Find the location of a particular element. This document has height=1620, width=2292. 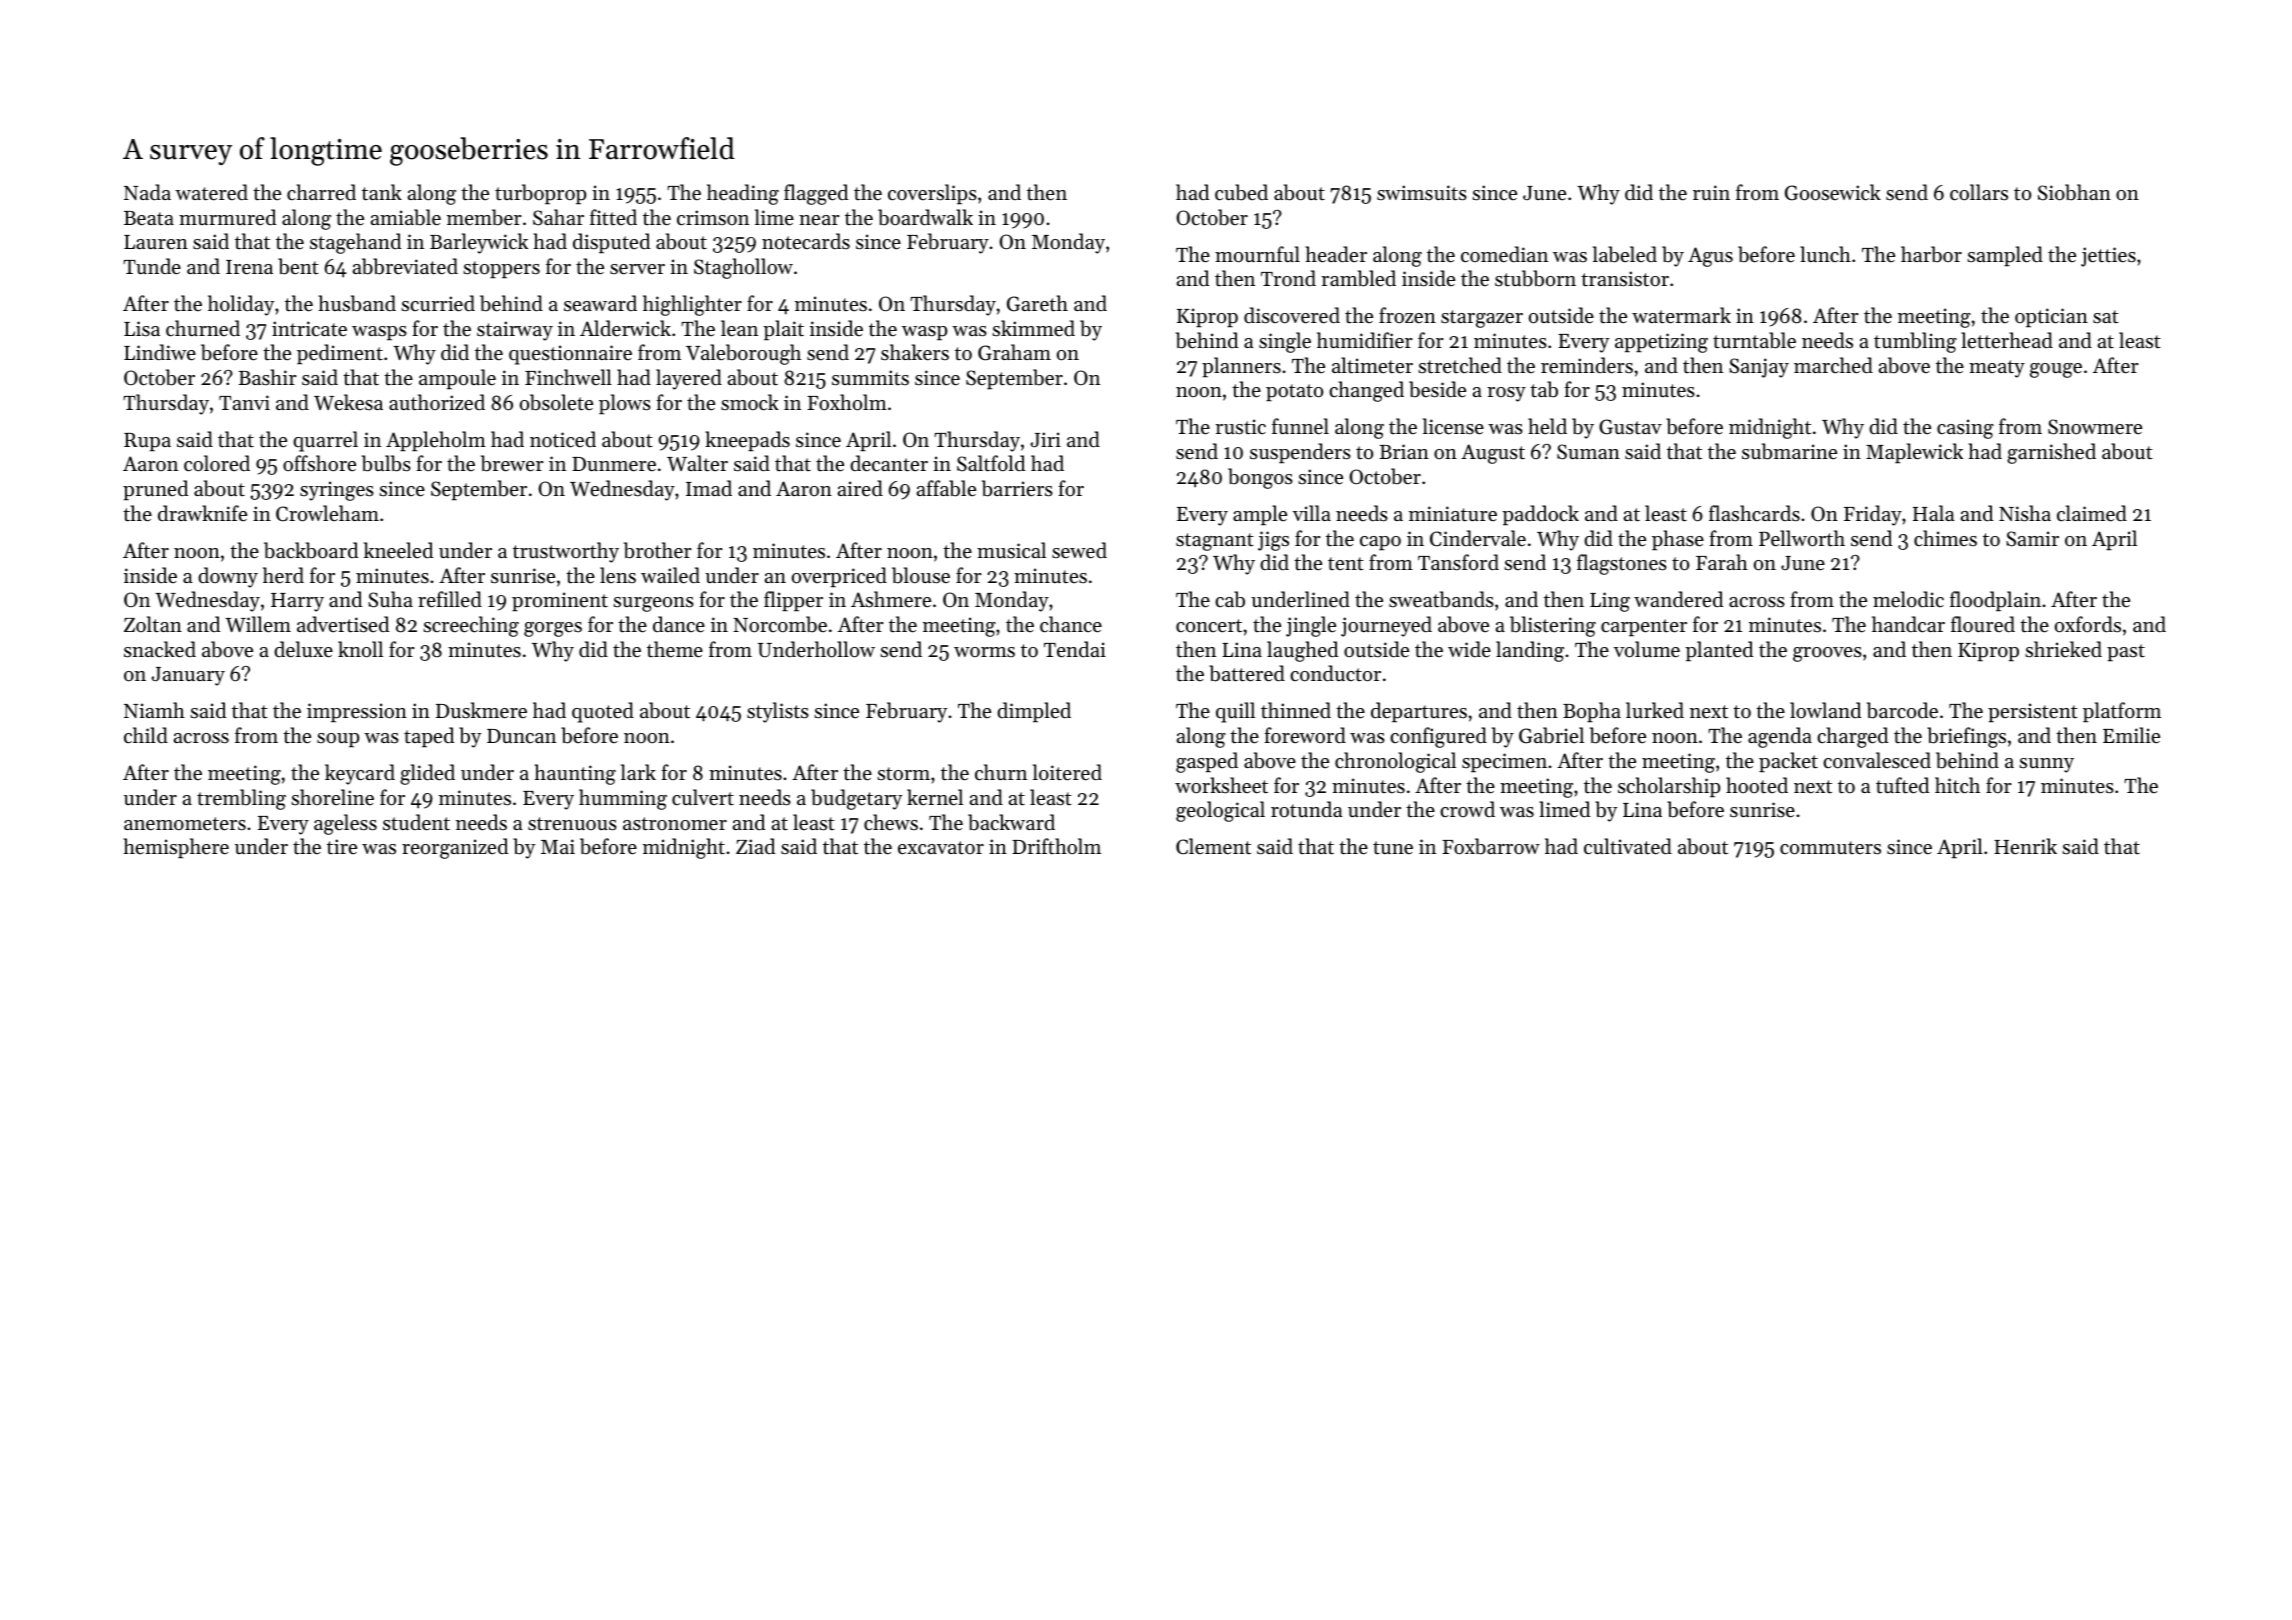

quarrel is located at coordinates (325, 441).
